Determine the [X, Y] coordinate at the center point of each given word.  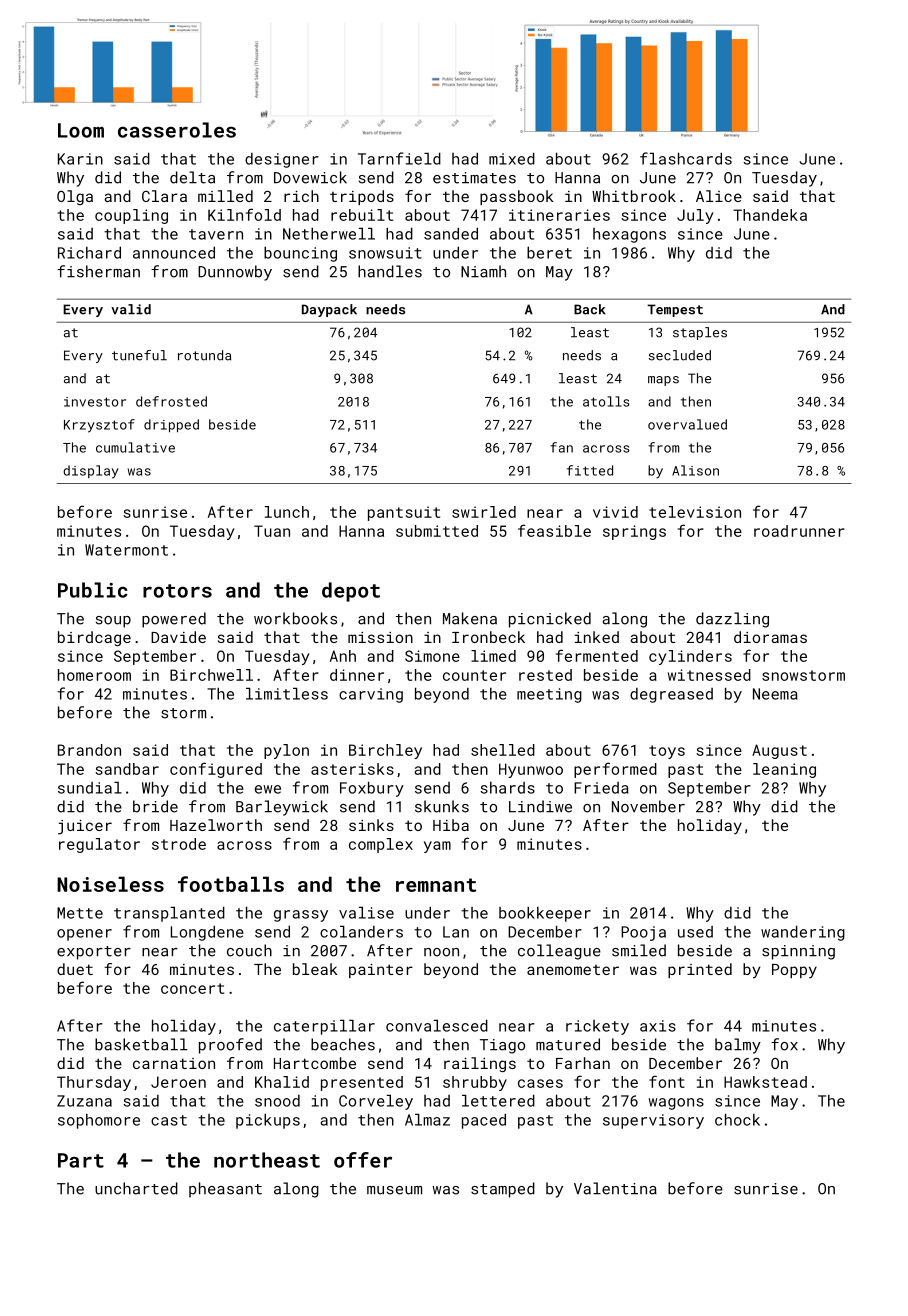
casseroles [177, 130]
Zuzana [84, 1101]
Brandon [89, 750]
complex [381, 845]
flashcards [686, 158]
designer [282, 160]
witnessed [709, 675]
